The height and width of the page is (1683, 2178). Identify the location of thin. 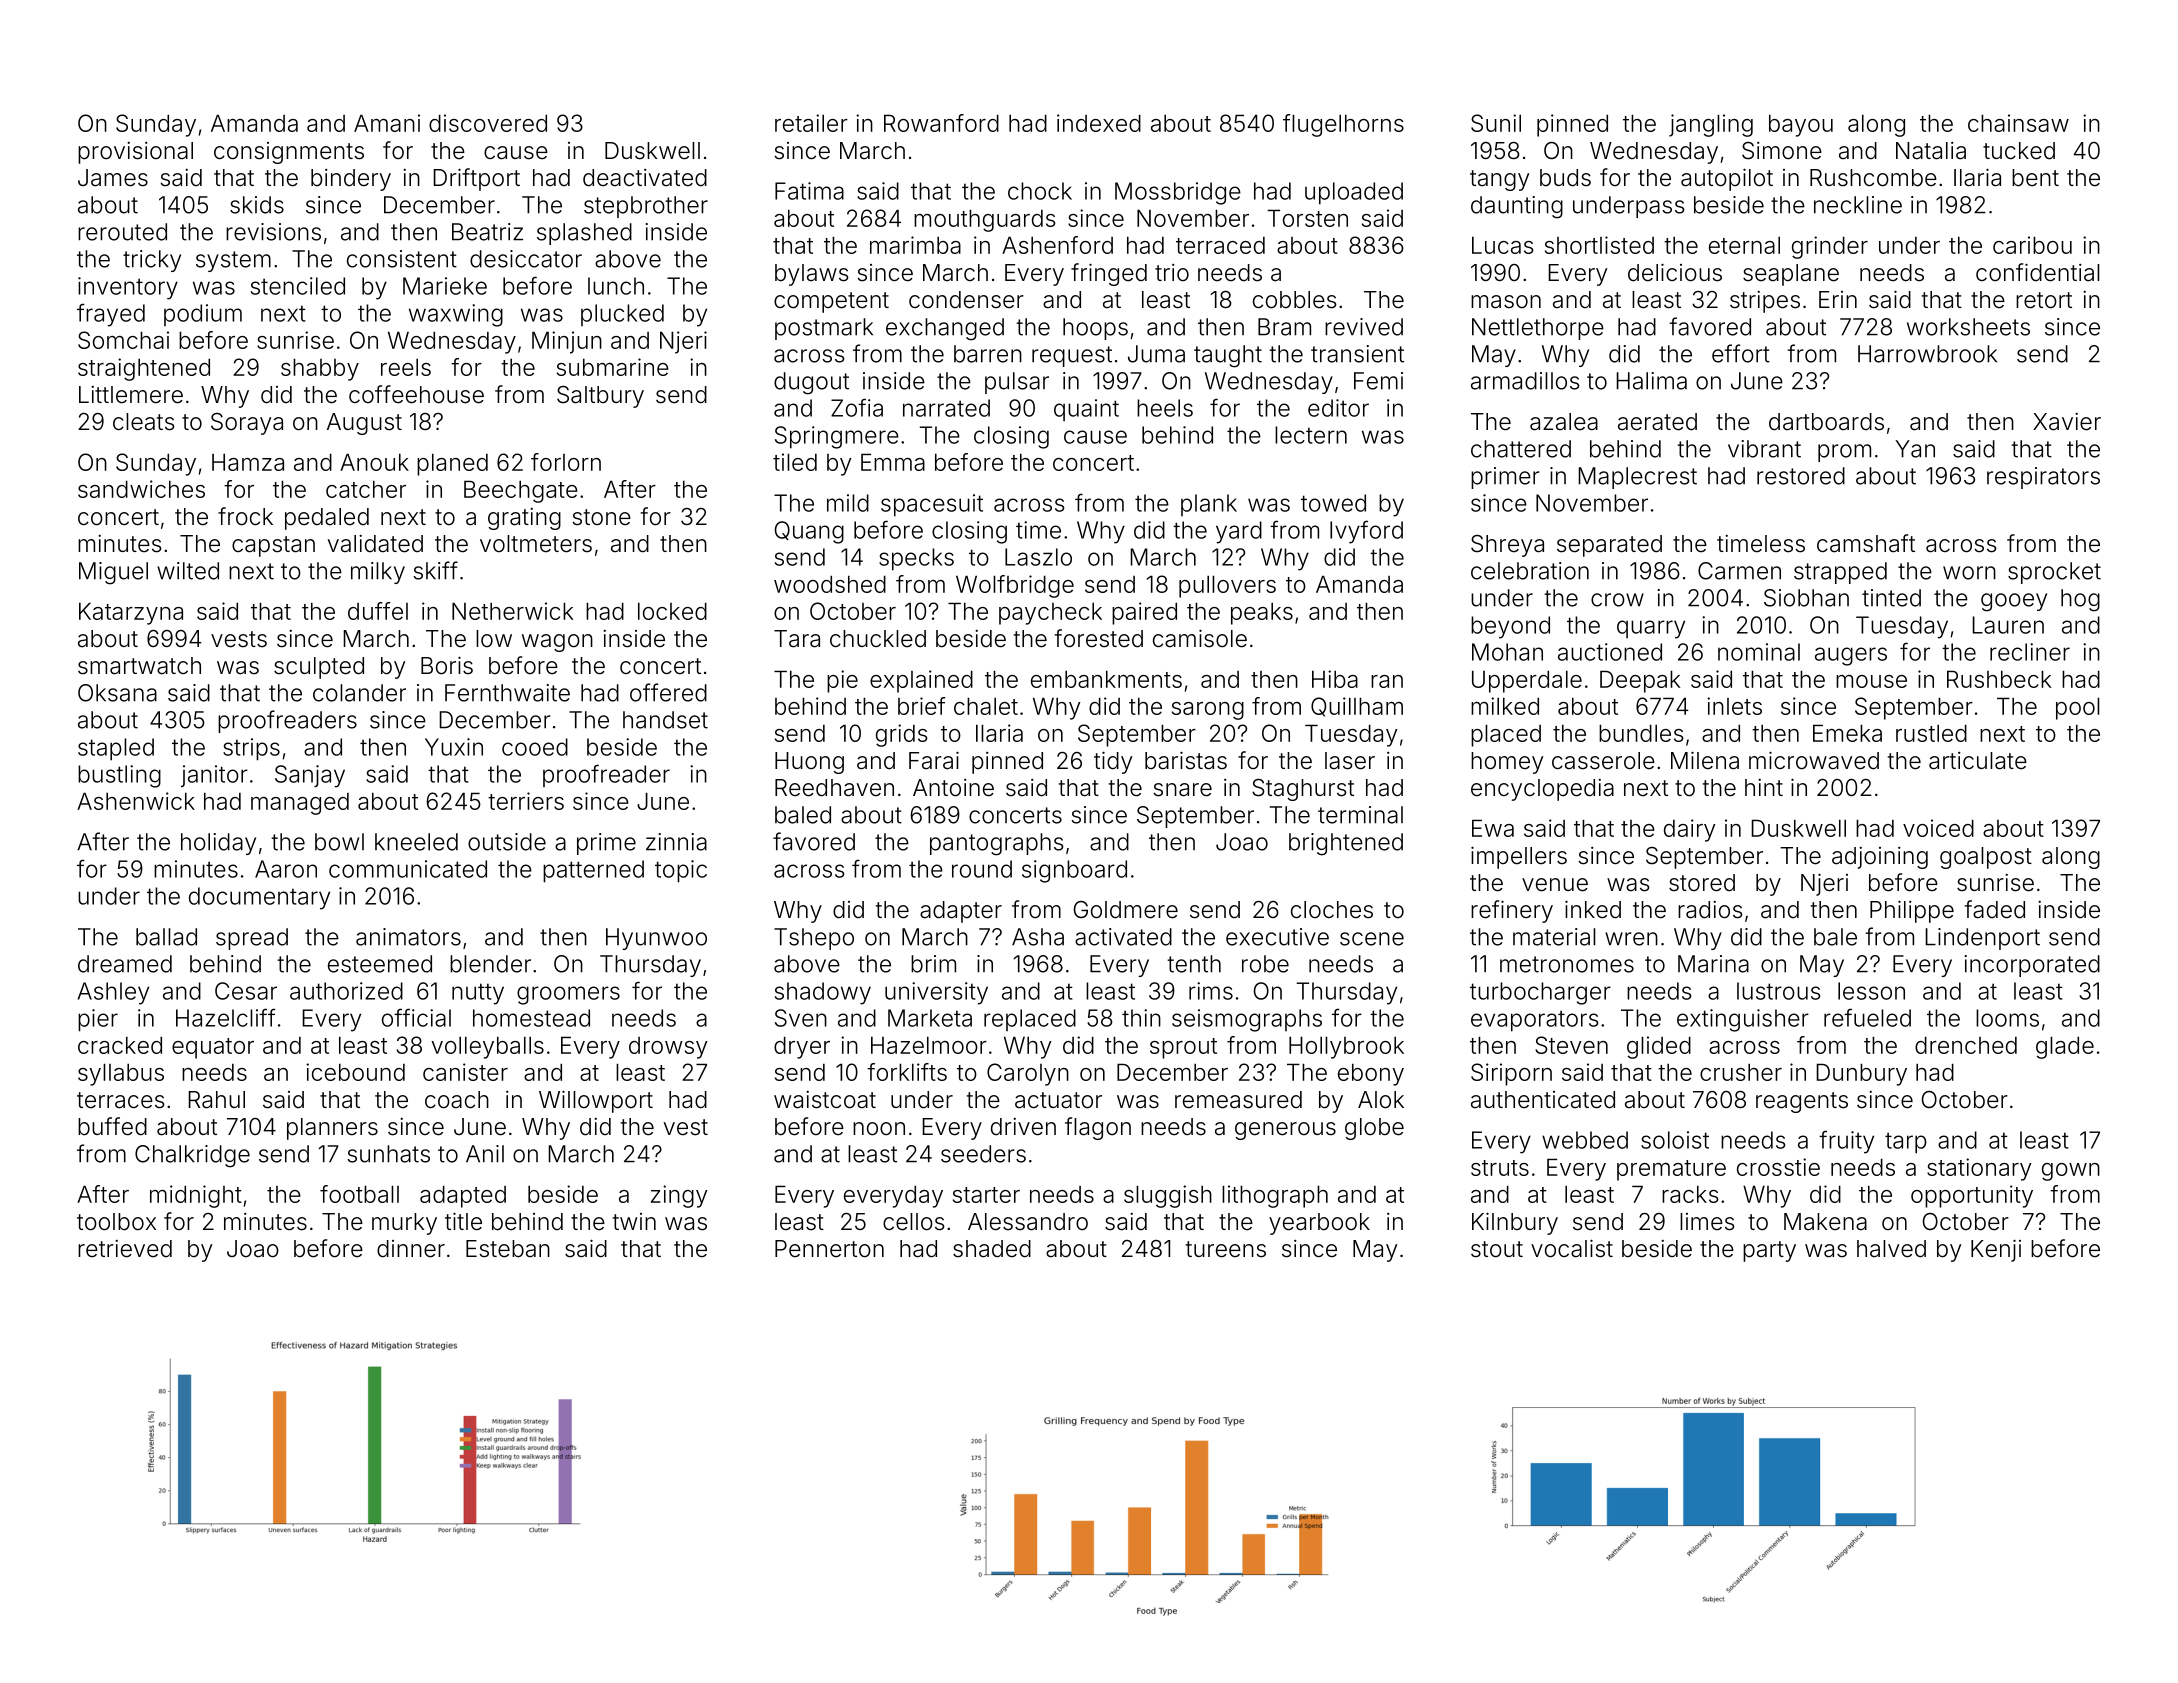
(1141, 1018).
